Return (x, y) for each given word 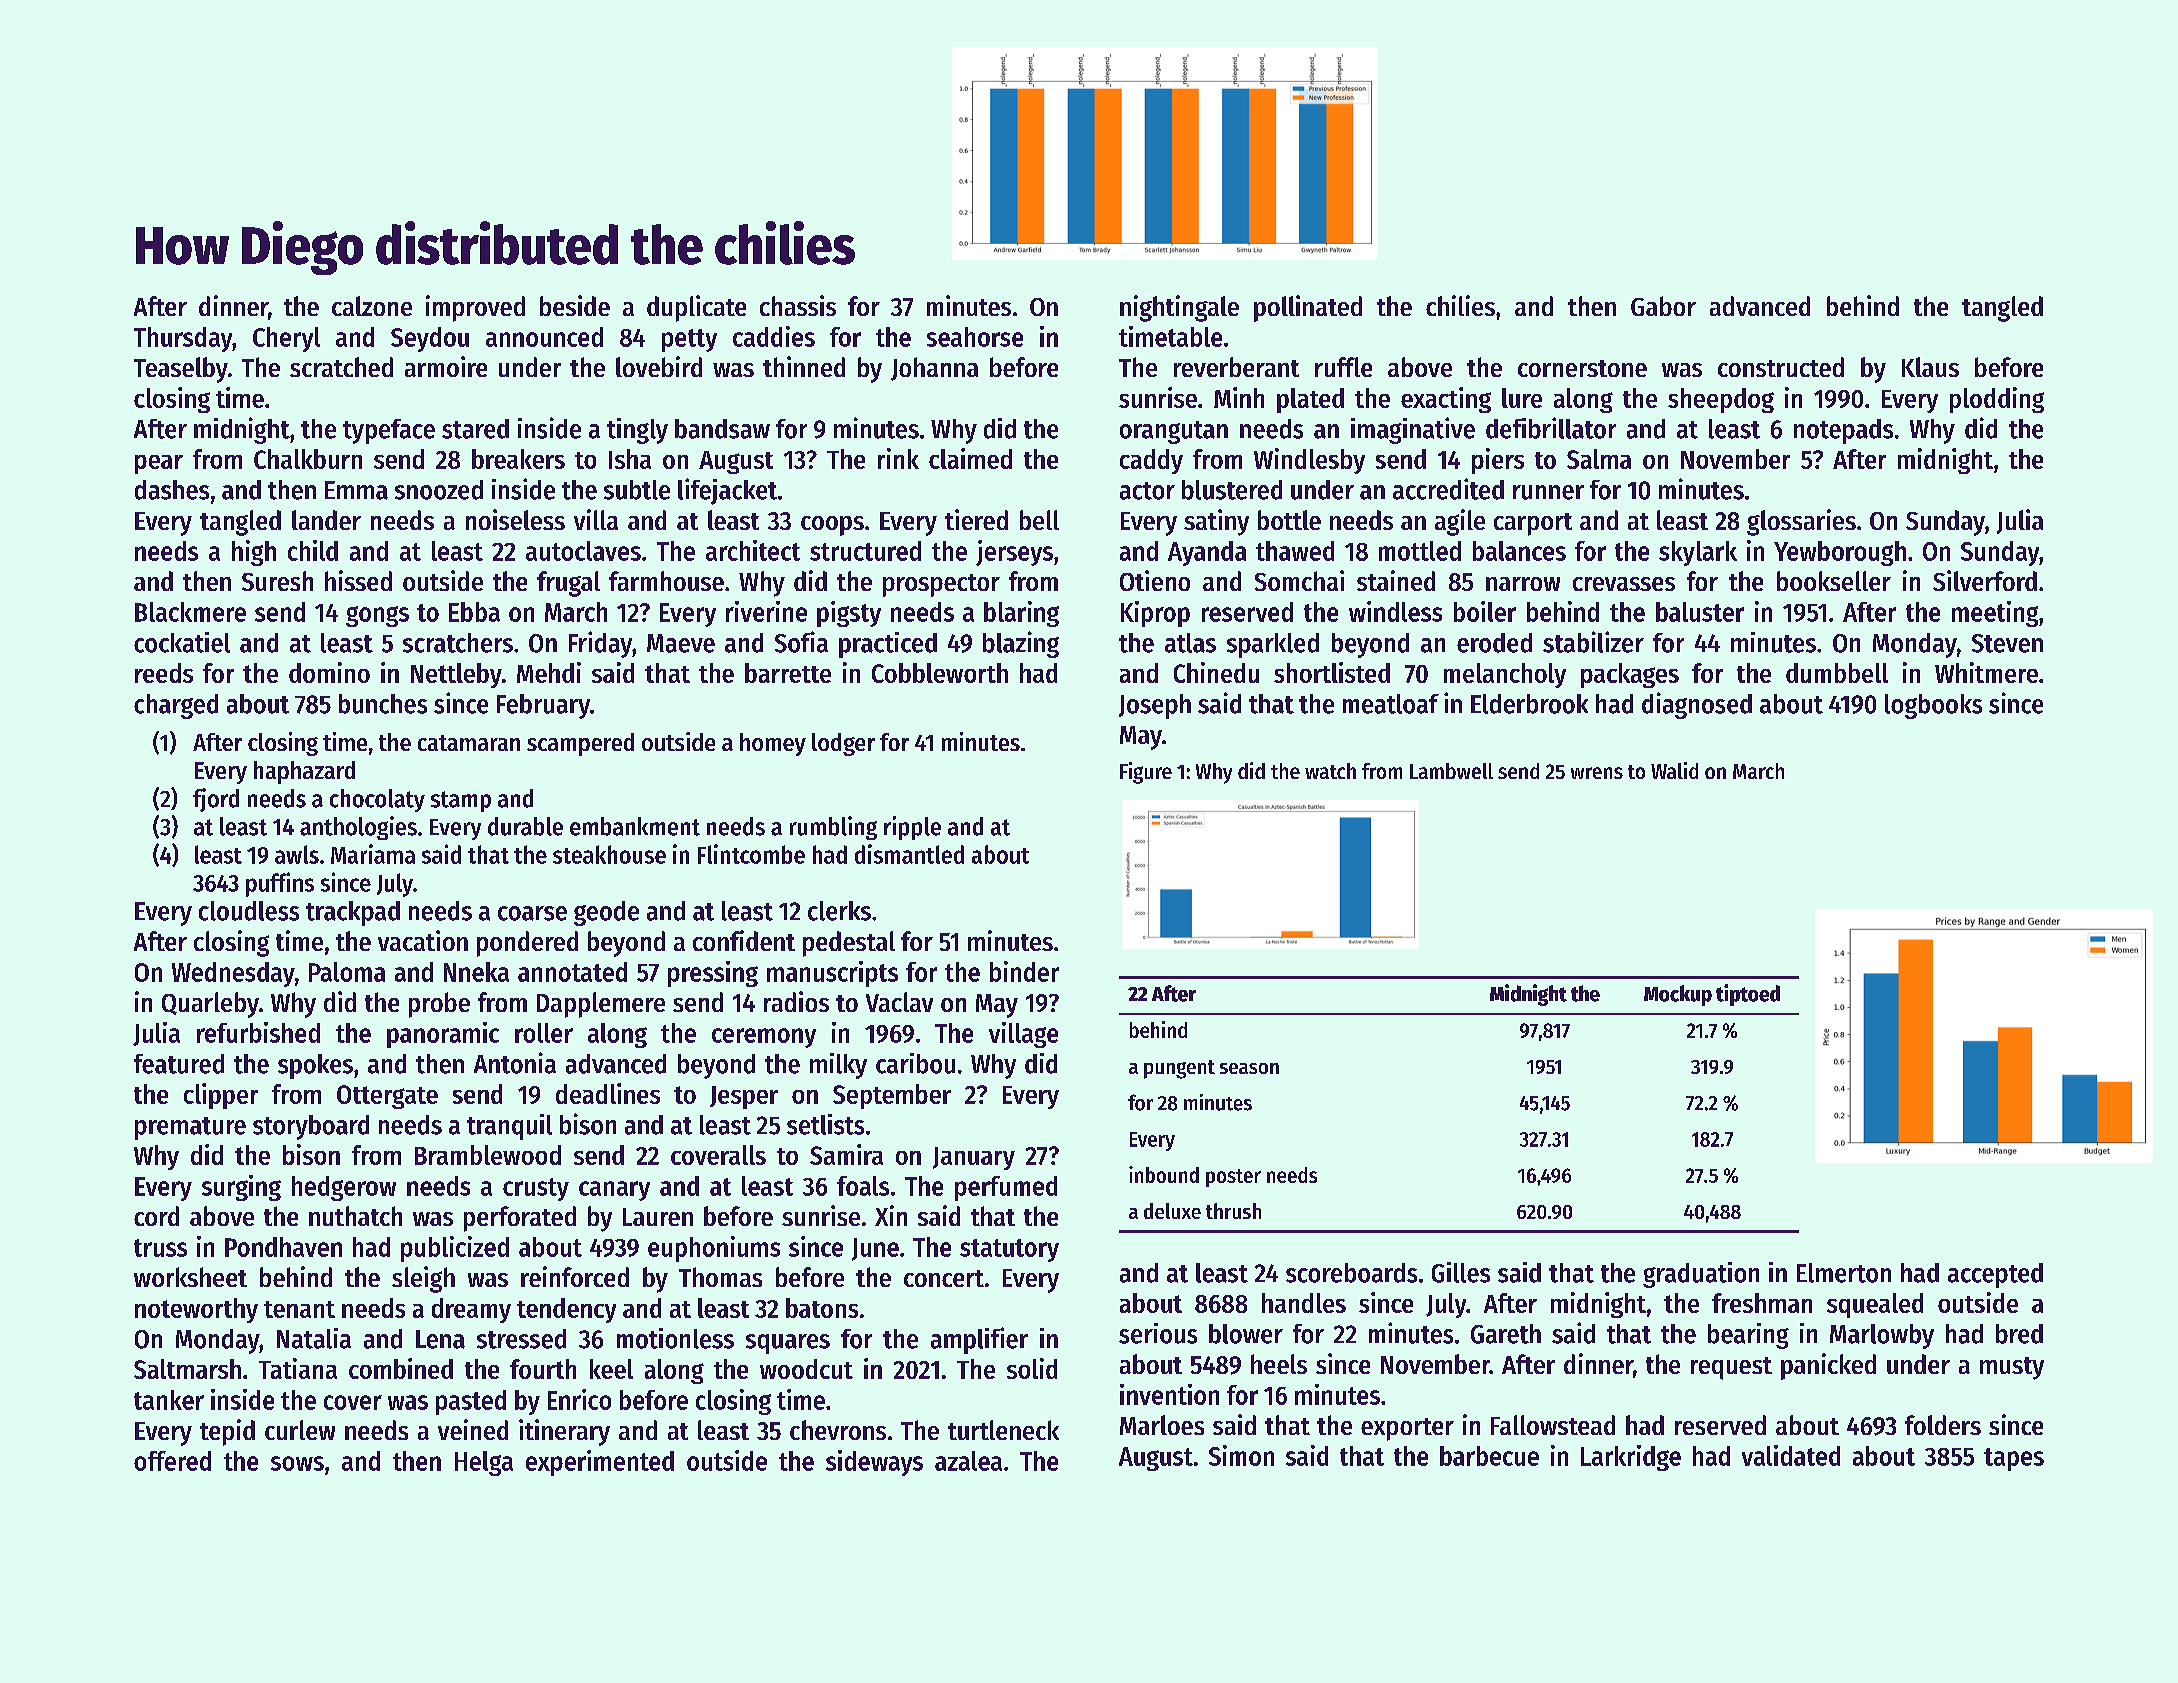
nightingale (1179, 308)
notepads (1843, 431)
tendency (566, 1310)
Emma (356, 490)
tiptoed (1748, 995)
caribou (915, 1063)
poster (1233, 1178)
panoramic (443, 1035)
